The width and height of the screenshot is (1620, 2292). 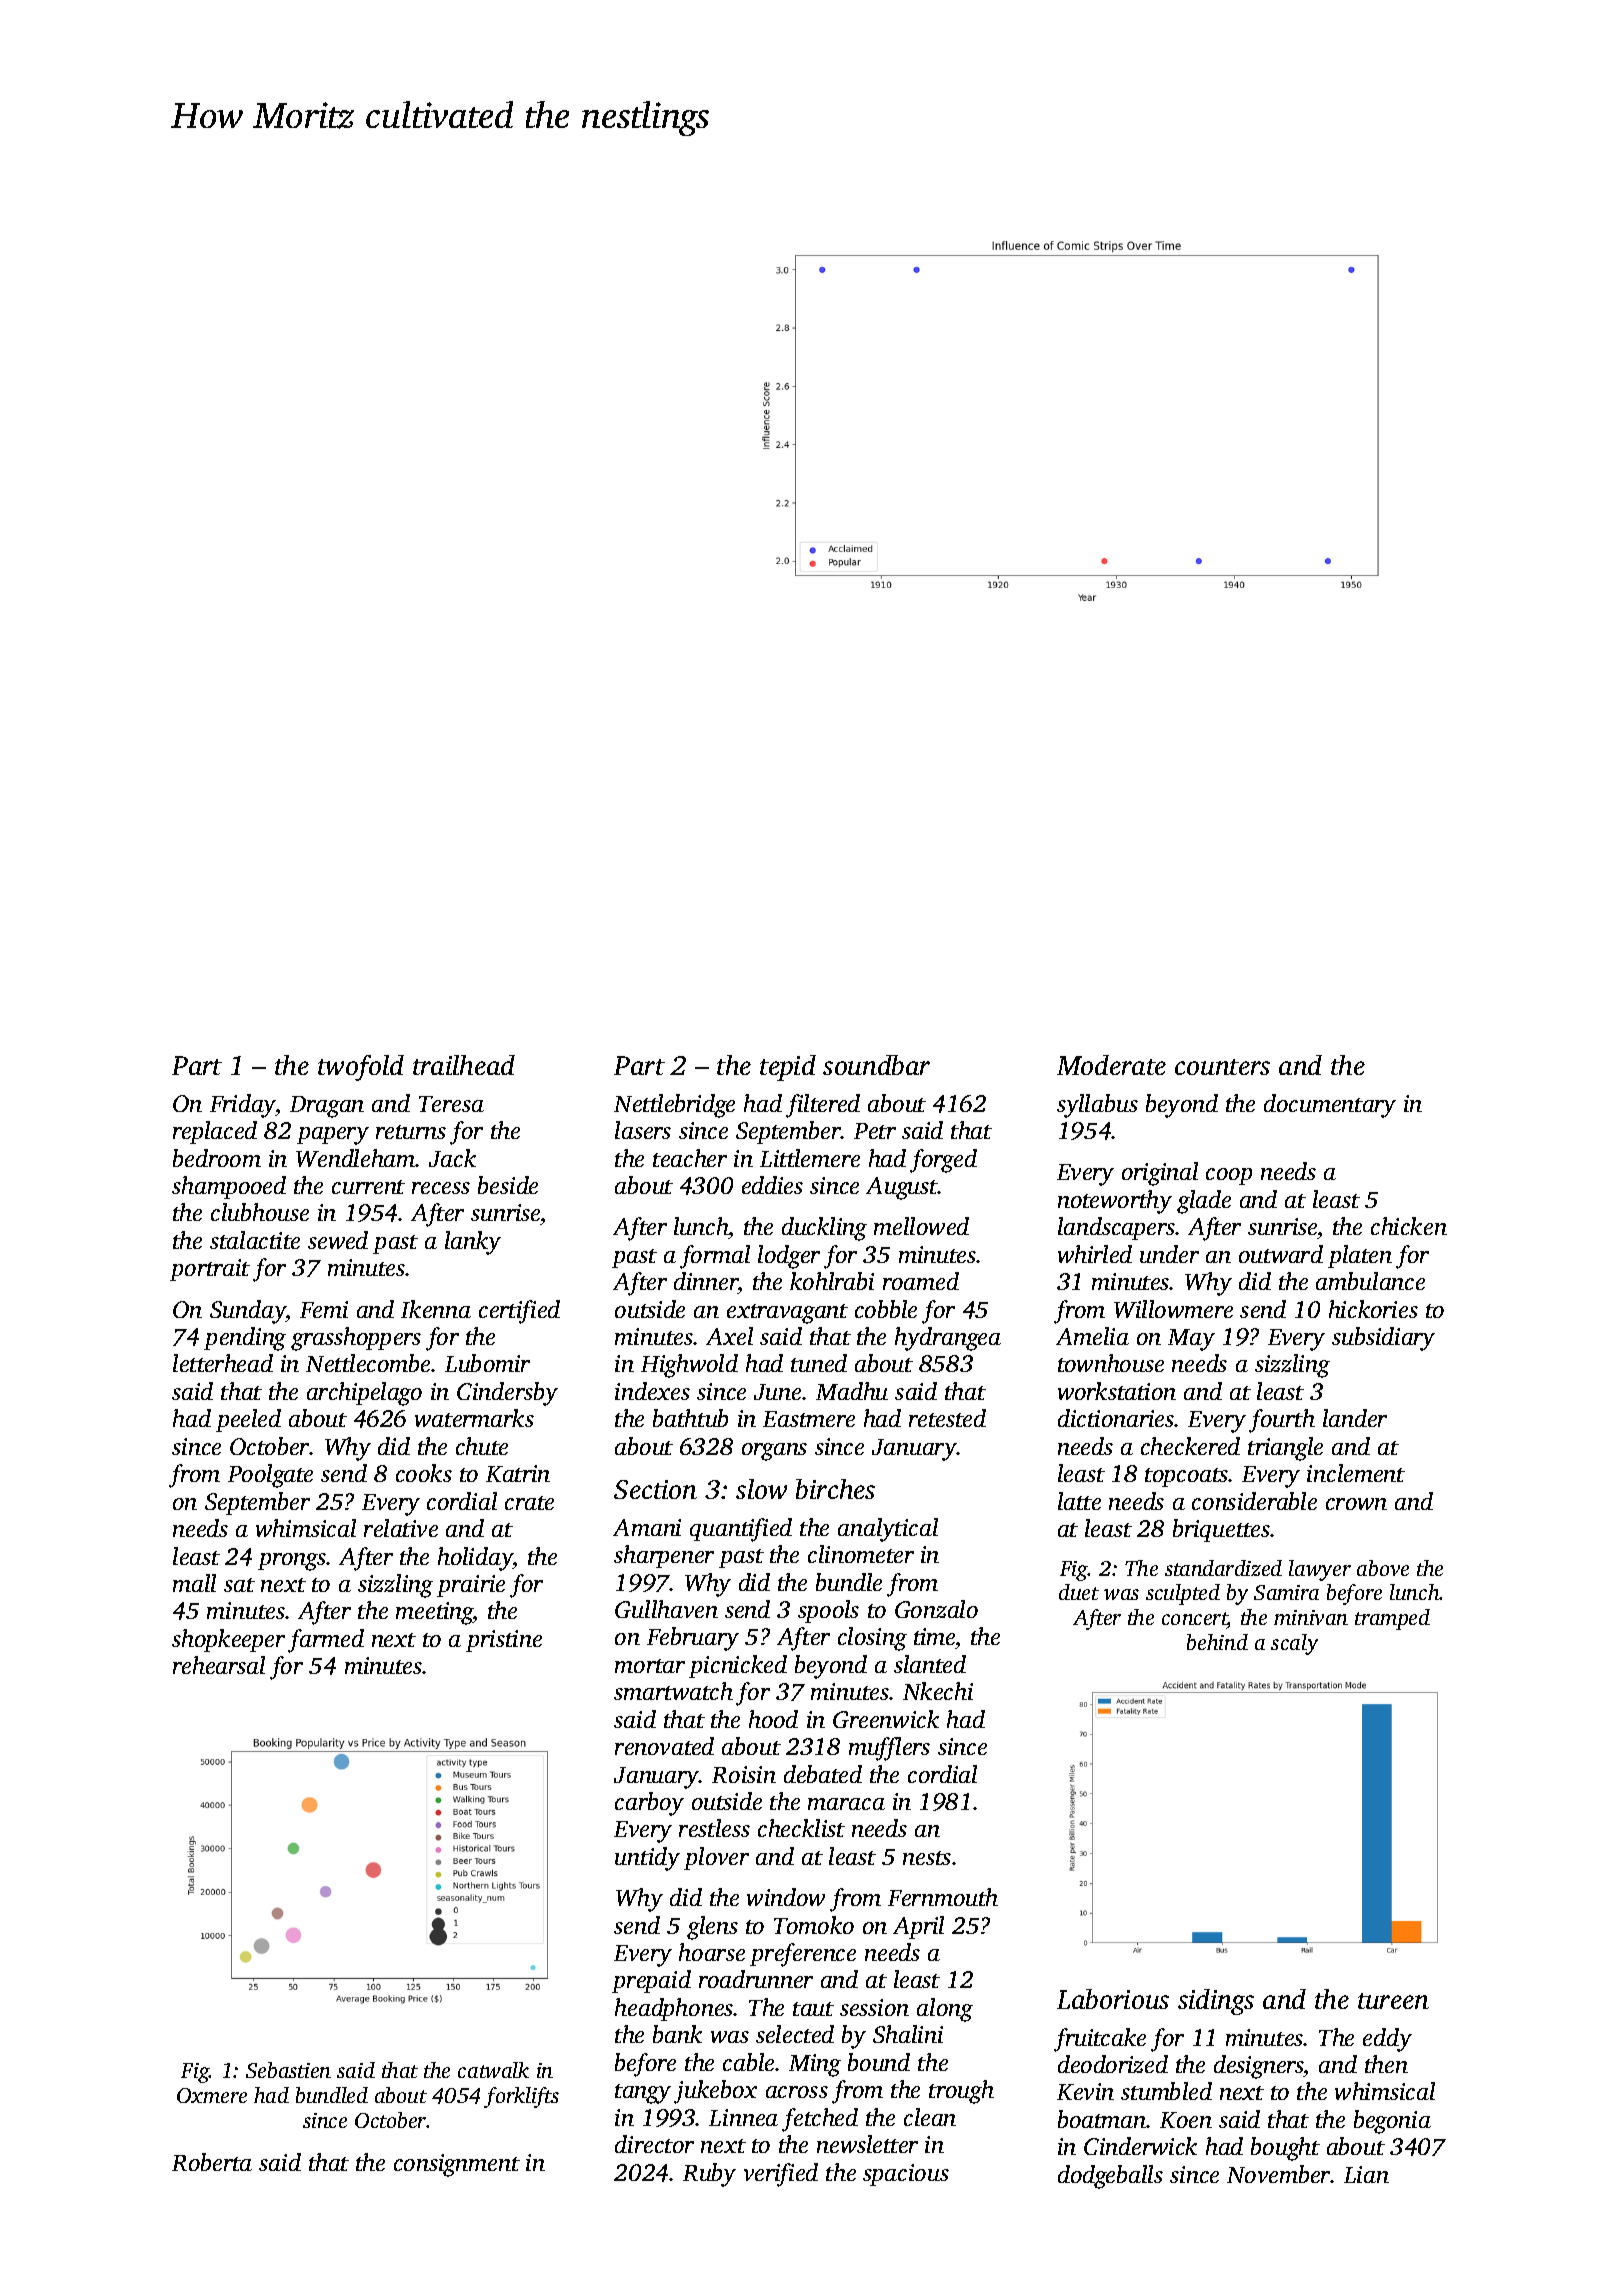 What do you see at coordinates (338, 1240) in the screenshot?
I see `sewed` at bounding box center [338, 1240].
